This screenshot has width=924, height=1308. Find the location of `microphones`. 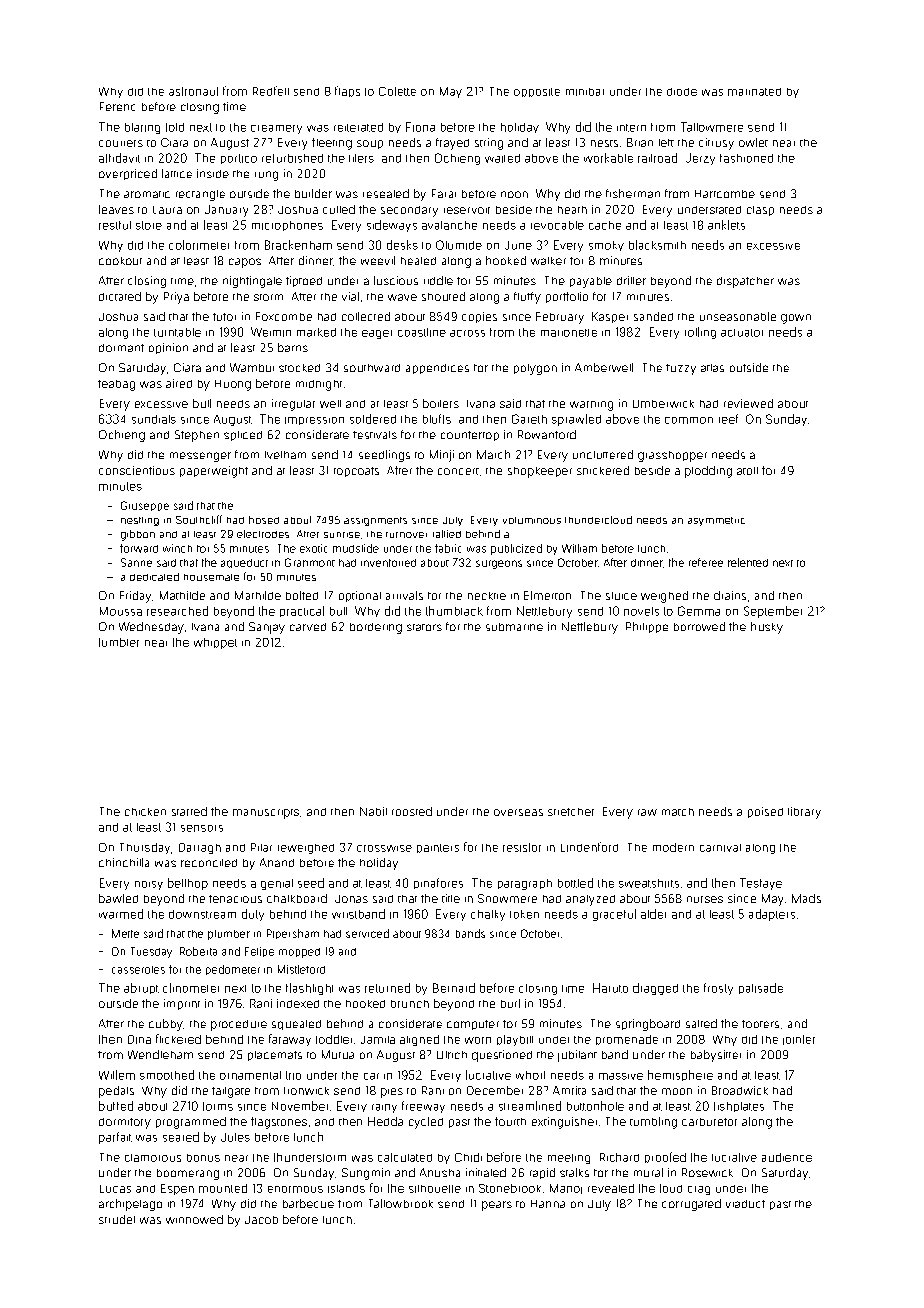

microphones is located at coordinates (287, 226).
